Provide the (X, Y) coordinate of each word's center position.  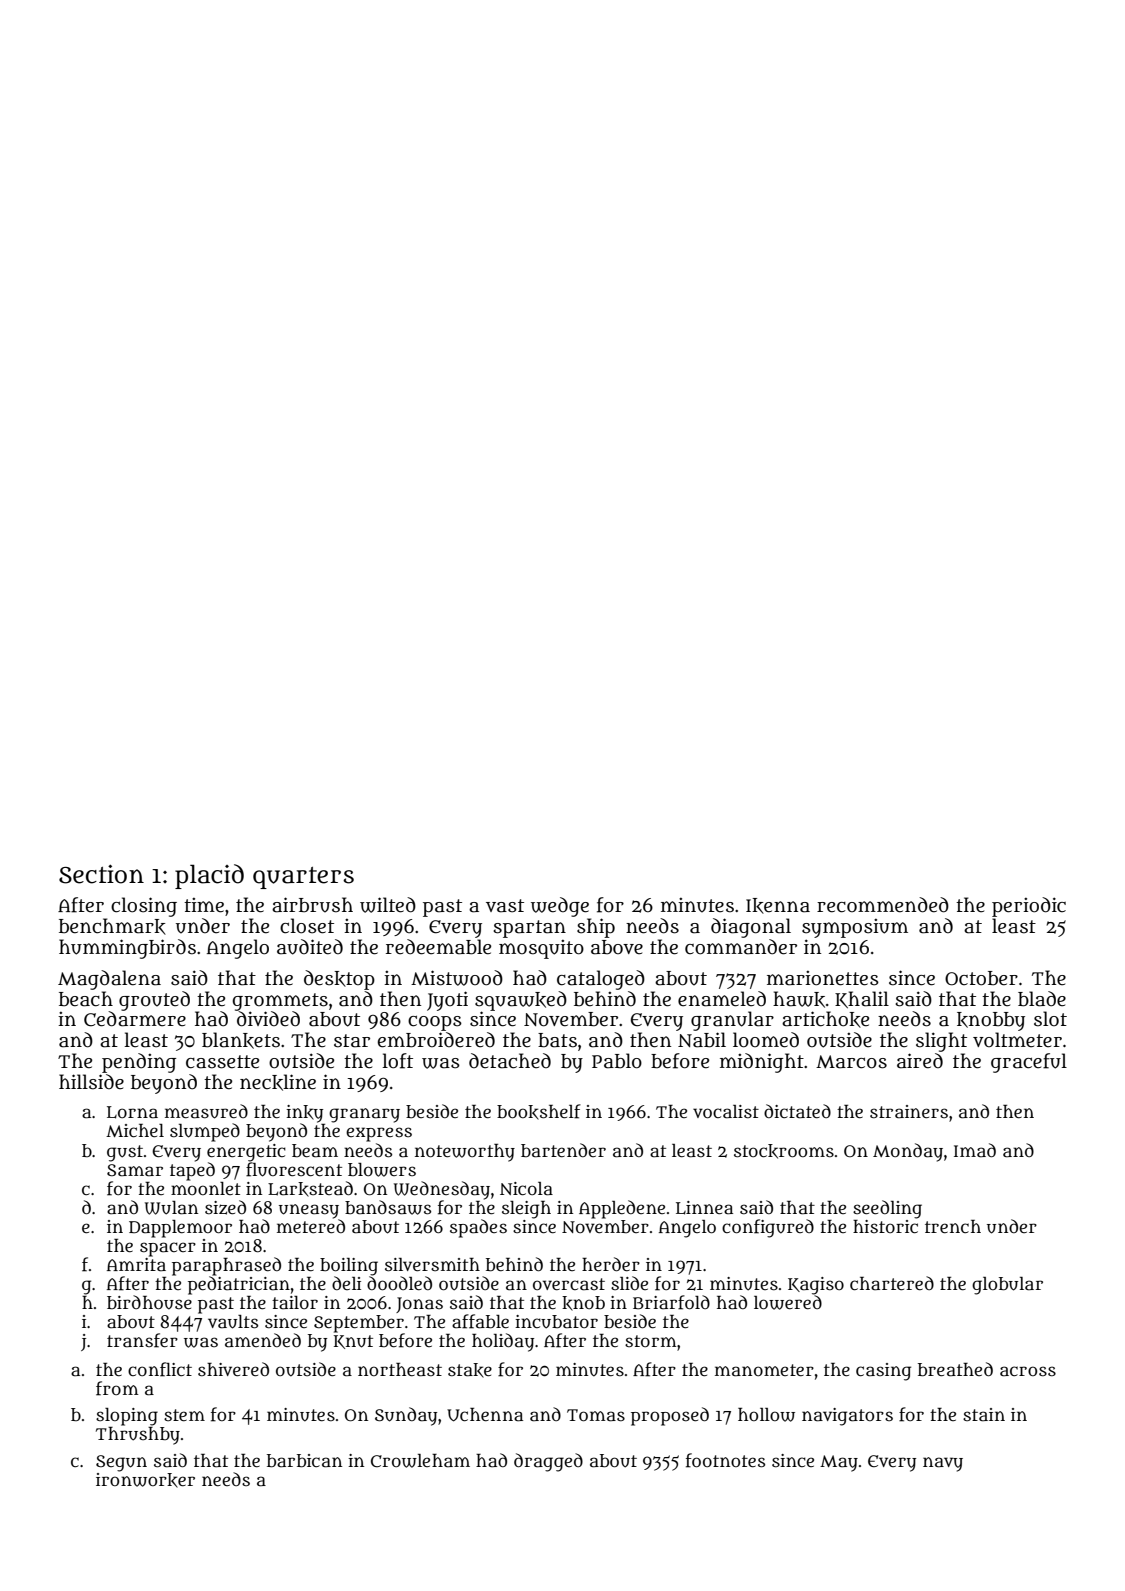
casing (883, 1372)
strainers (909, 1112)
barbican (304, 1461)
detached (510, 1061)
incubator (556, 1322)
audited (310, 947)
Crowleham (420, 1461)
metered (311, 1226)
